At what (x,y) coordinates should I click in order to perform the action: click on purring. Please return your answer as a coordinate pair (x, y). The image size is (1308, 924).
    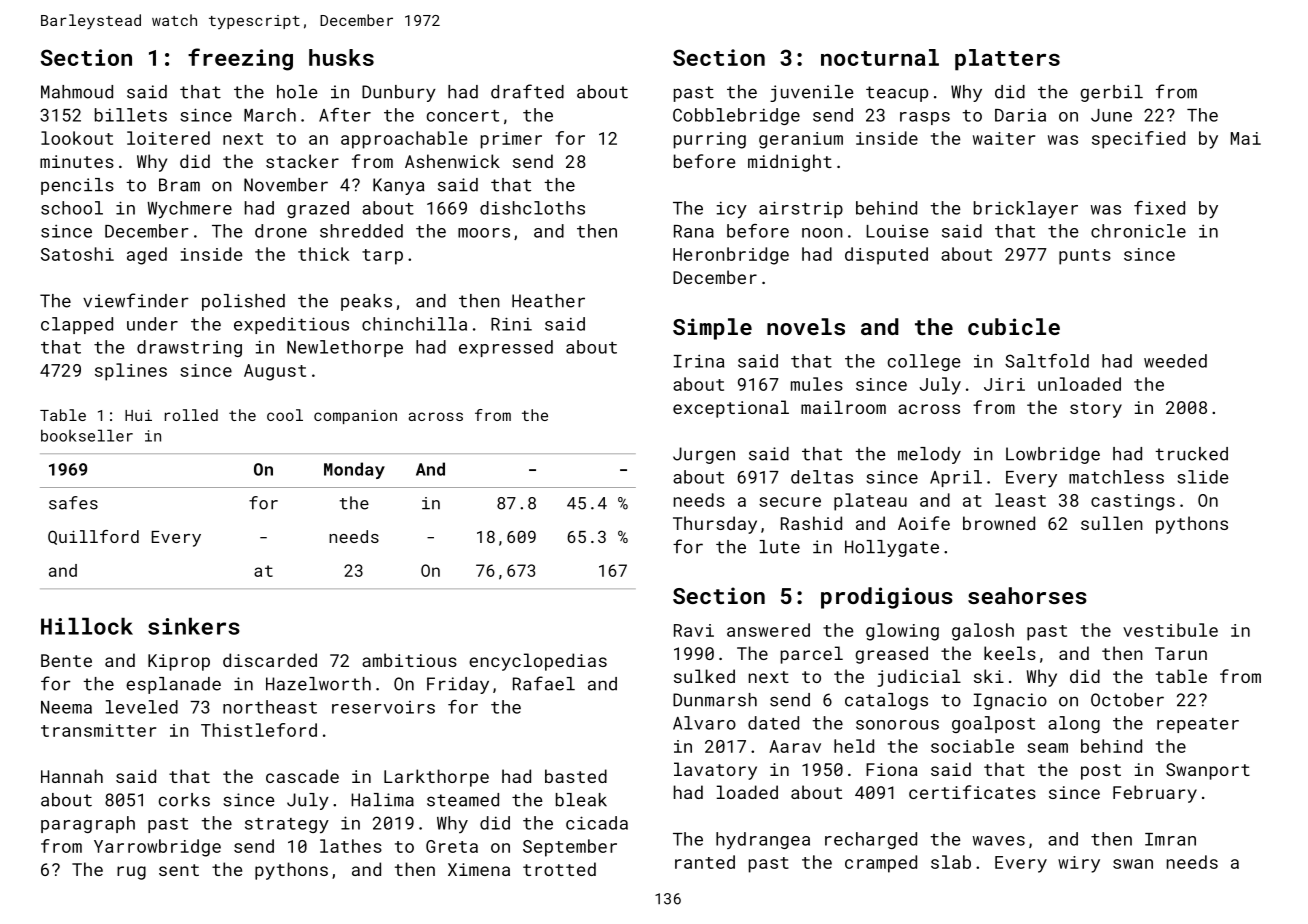
    Looking at the image, I should click on (710, 140).
